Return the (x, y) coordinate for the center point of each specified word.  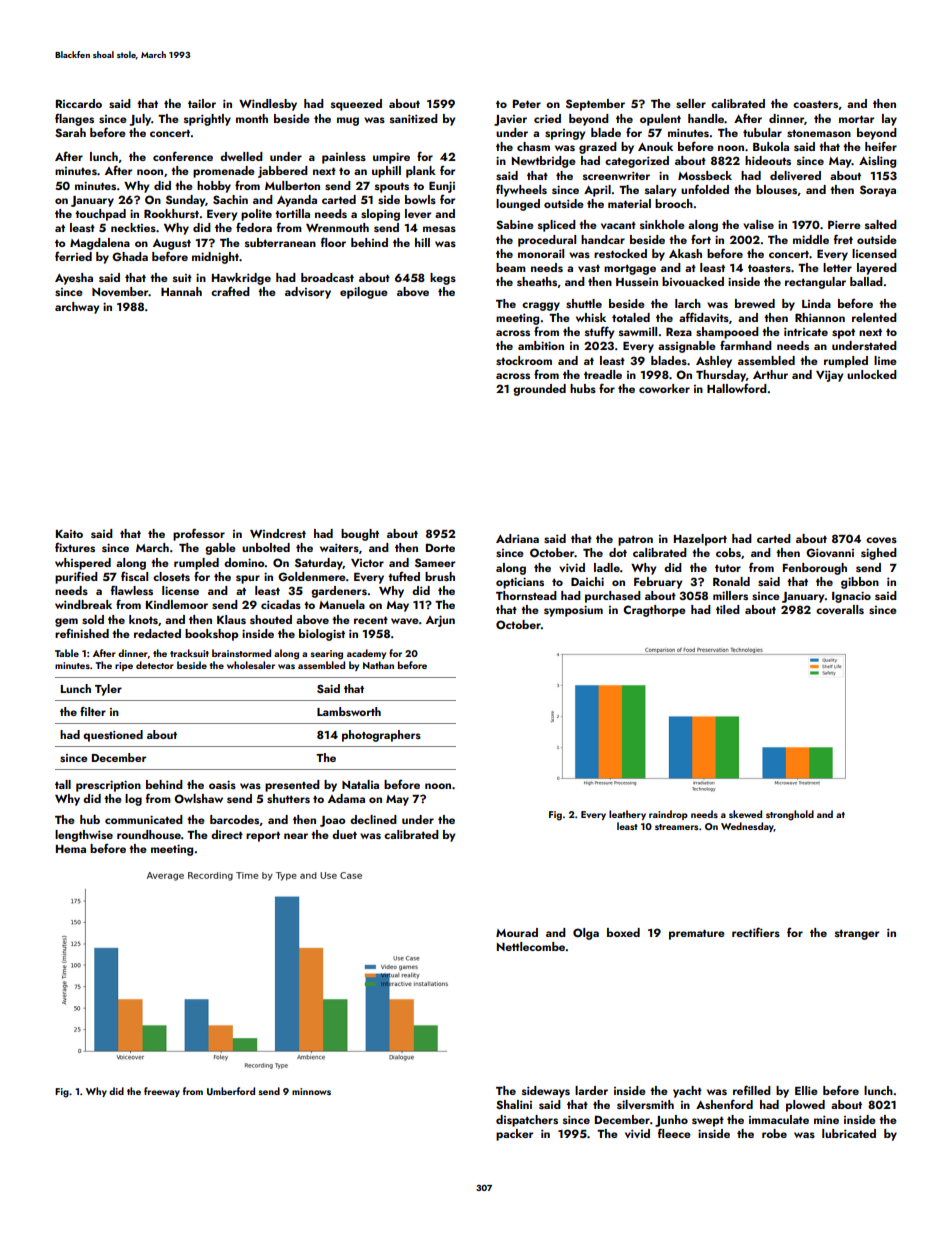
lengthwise (84, 836)
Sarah (70, 132)
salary (660, 191)
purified (76, 577)
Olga (586, 934)
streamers (676, 827)
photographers (381, 736)
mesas (439, 229)
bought (360, 535)
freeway (162, 1092)
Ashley (714, 362)
